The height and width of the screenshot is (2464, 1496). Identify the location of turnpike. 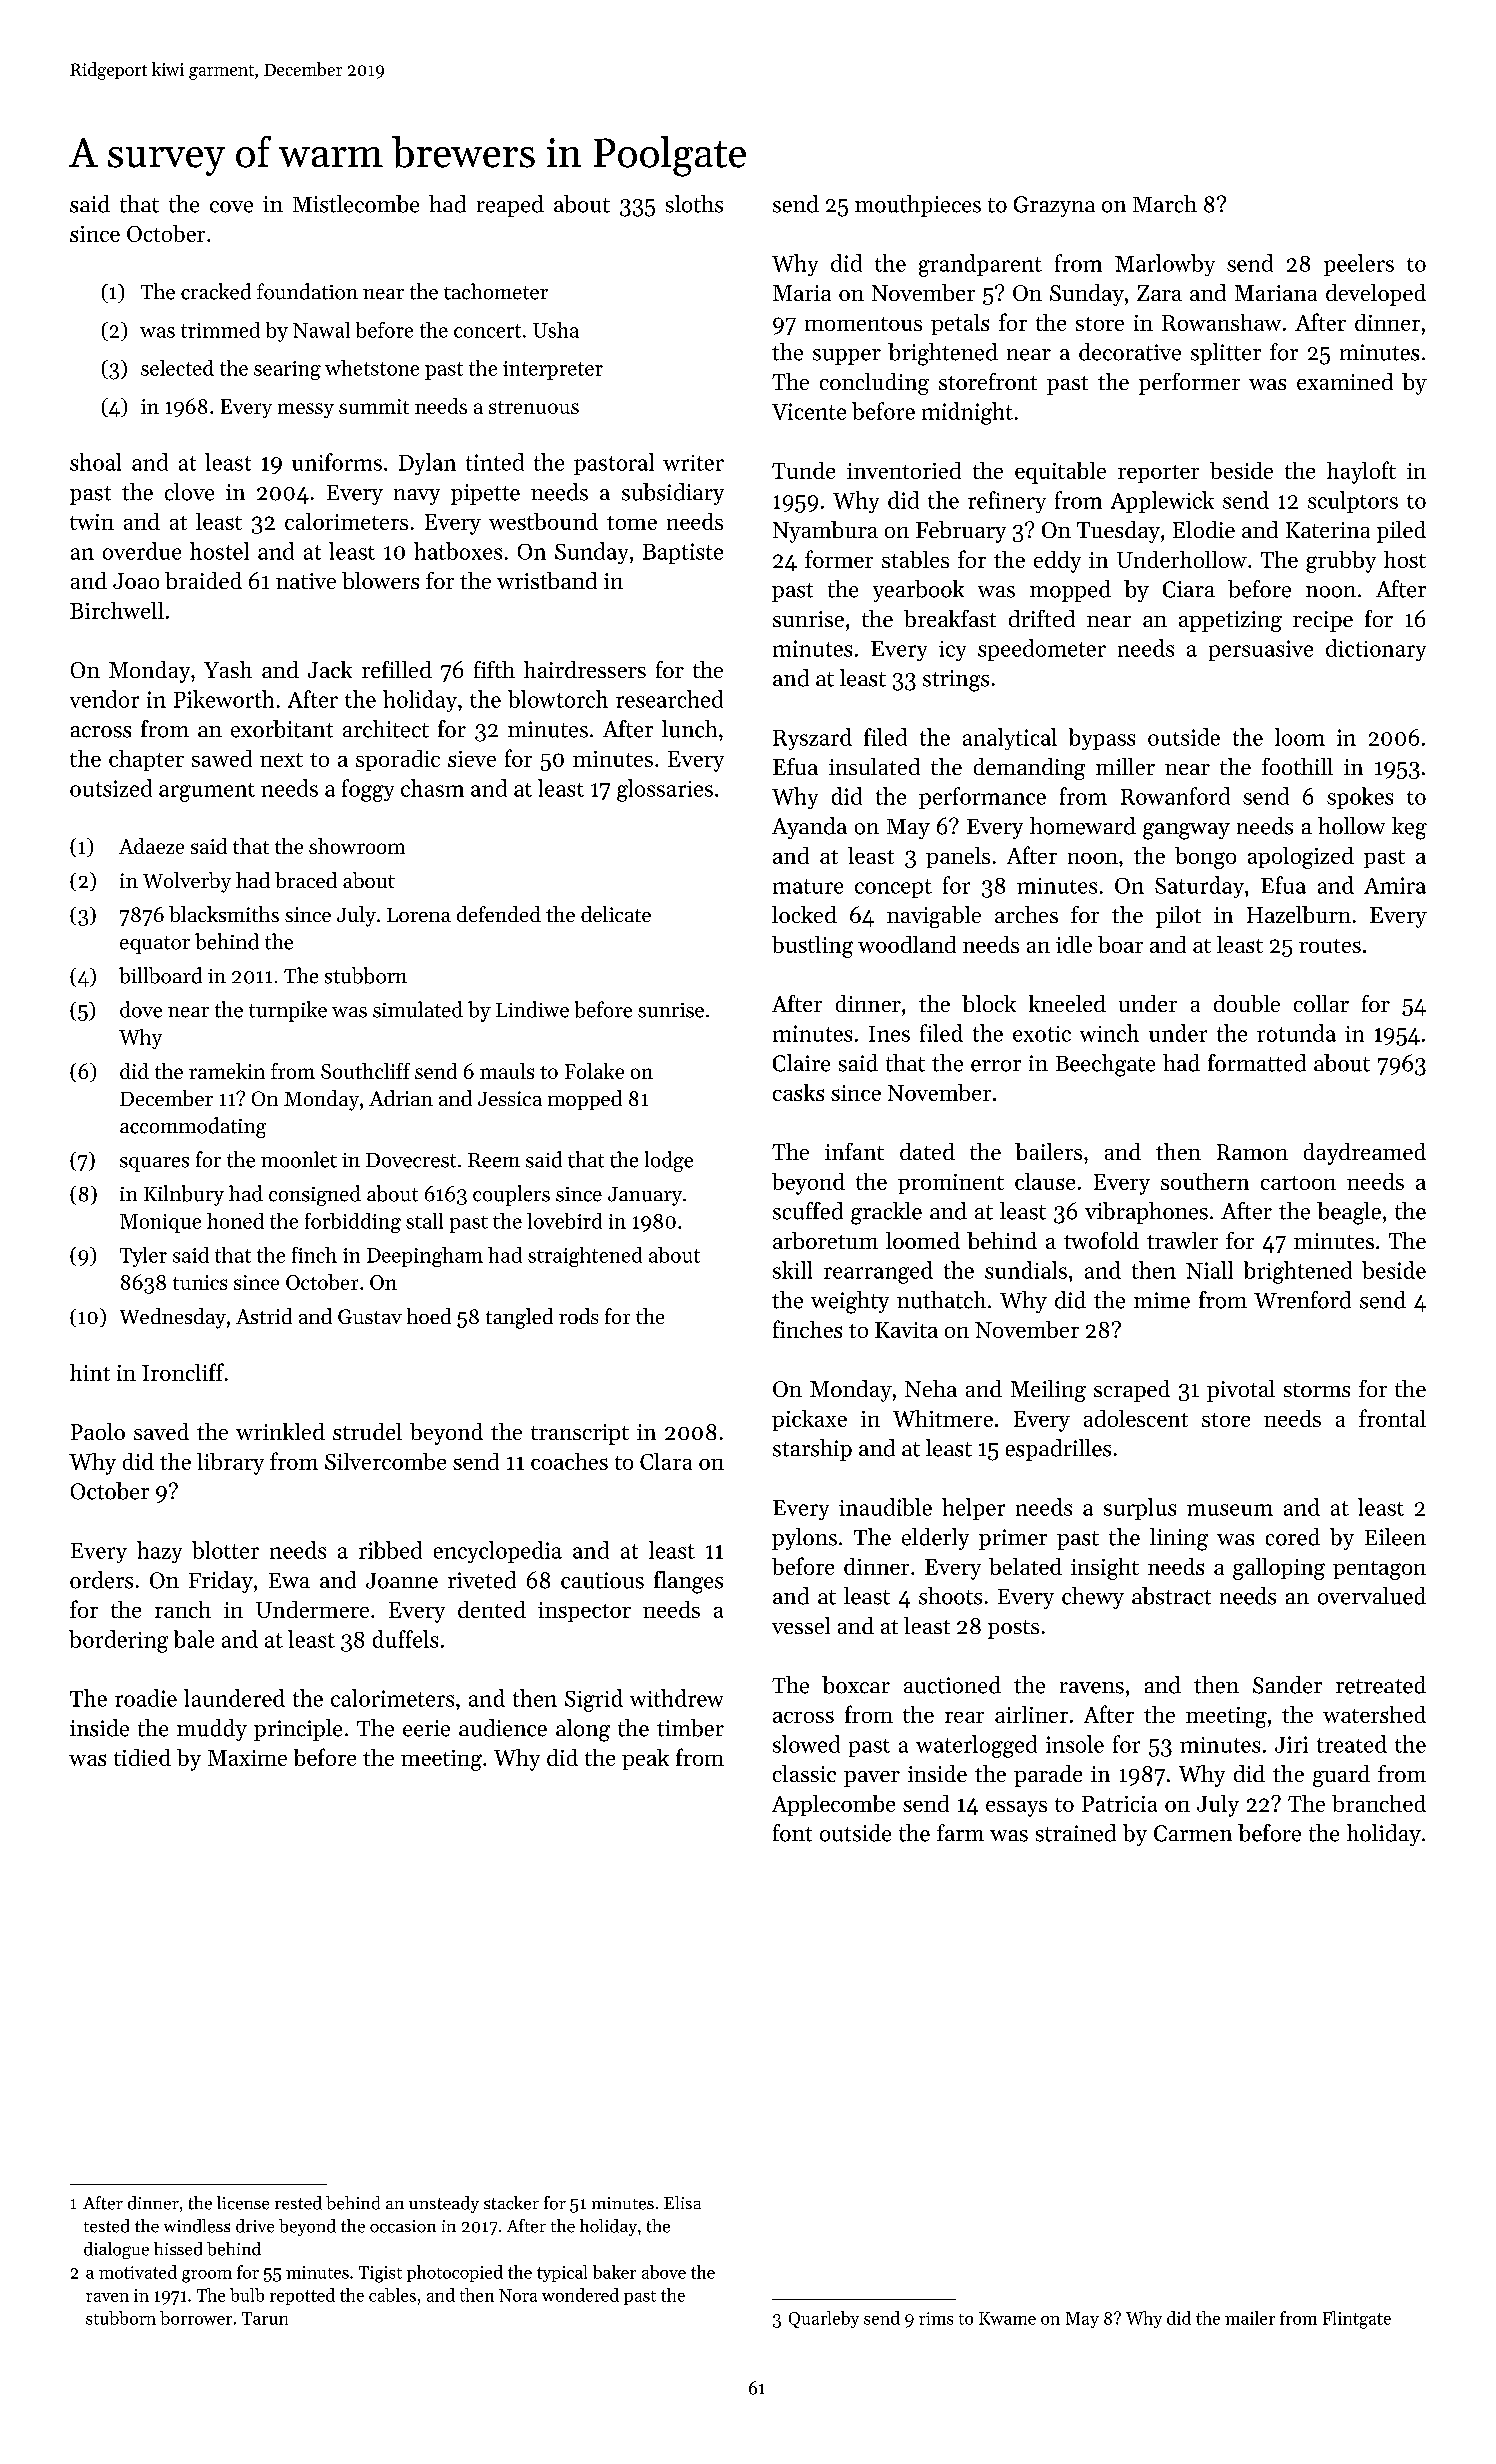
(288, 1011).
